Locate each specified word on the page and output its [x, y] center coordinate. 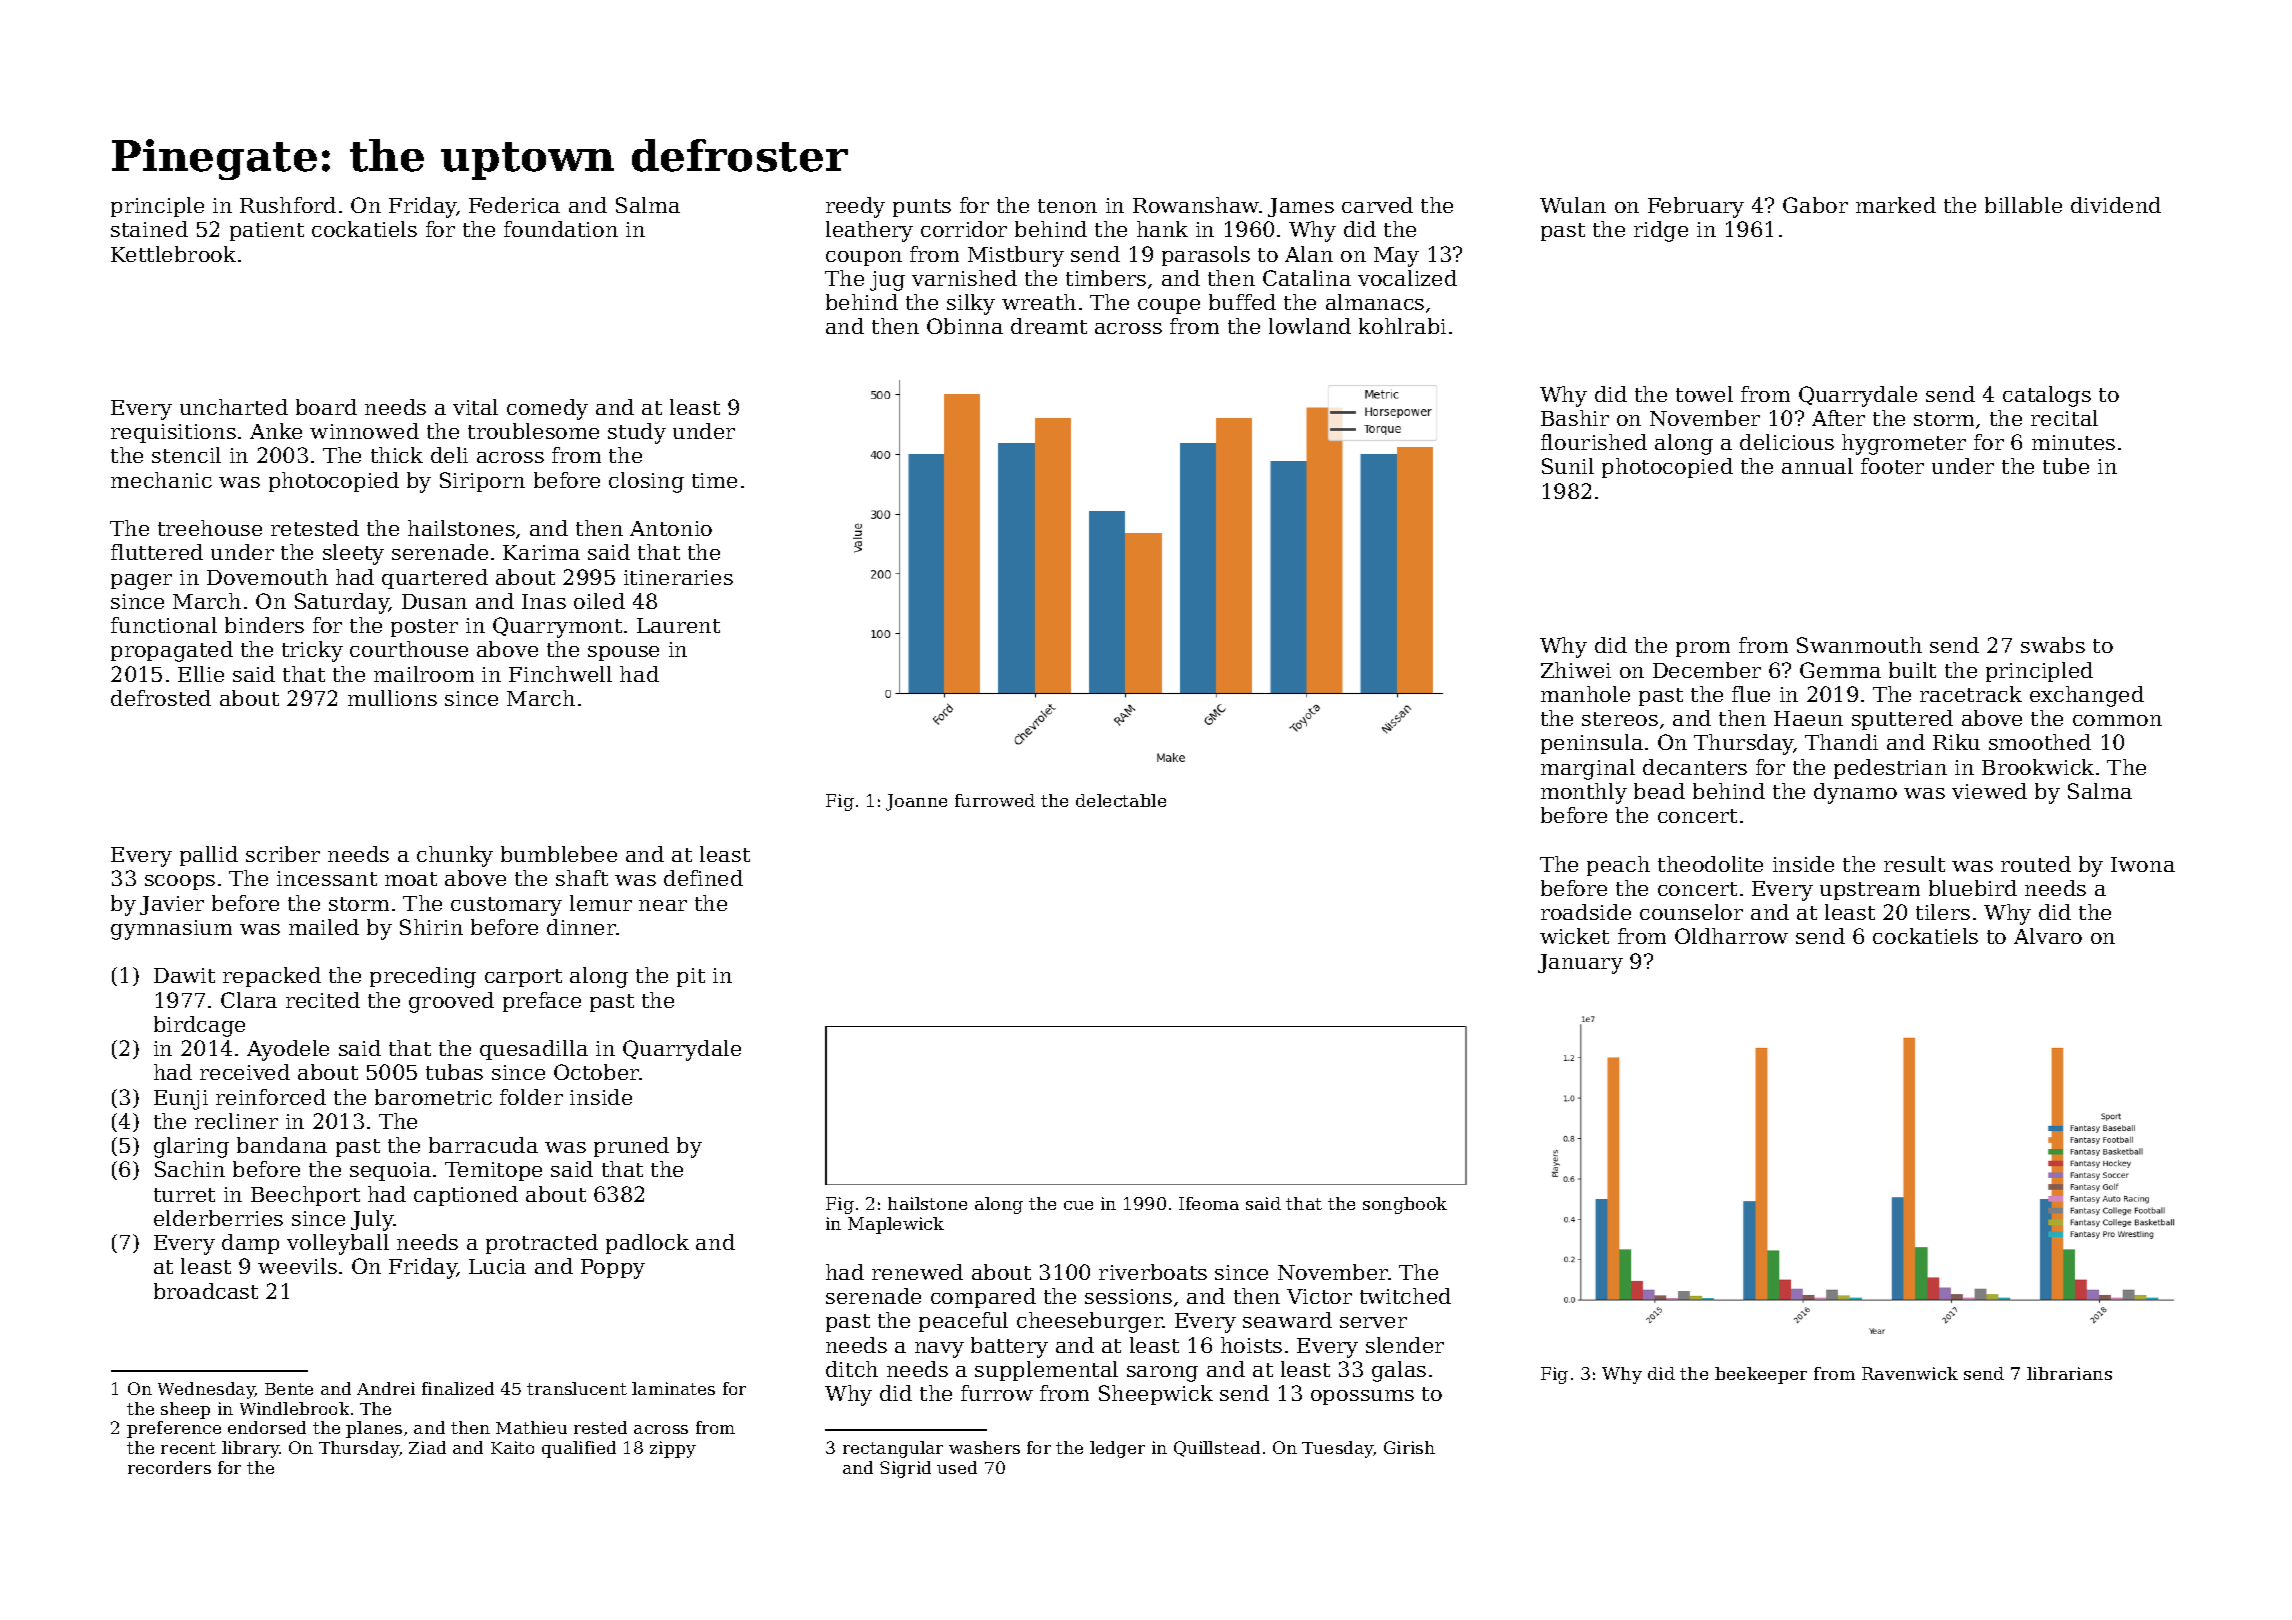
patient [267, 231]
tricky [312, 651]
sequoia [390, 1171]
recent [188, 1448]
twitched [1405, 1296]
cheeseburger [1090, 1322]
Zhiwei [1576, 670]
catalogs [2047, 396]
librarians [2069, 1373]
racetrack [1971, 694]
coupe [1169, 306]
